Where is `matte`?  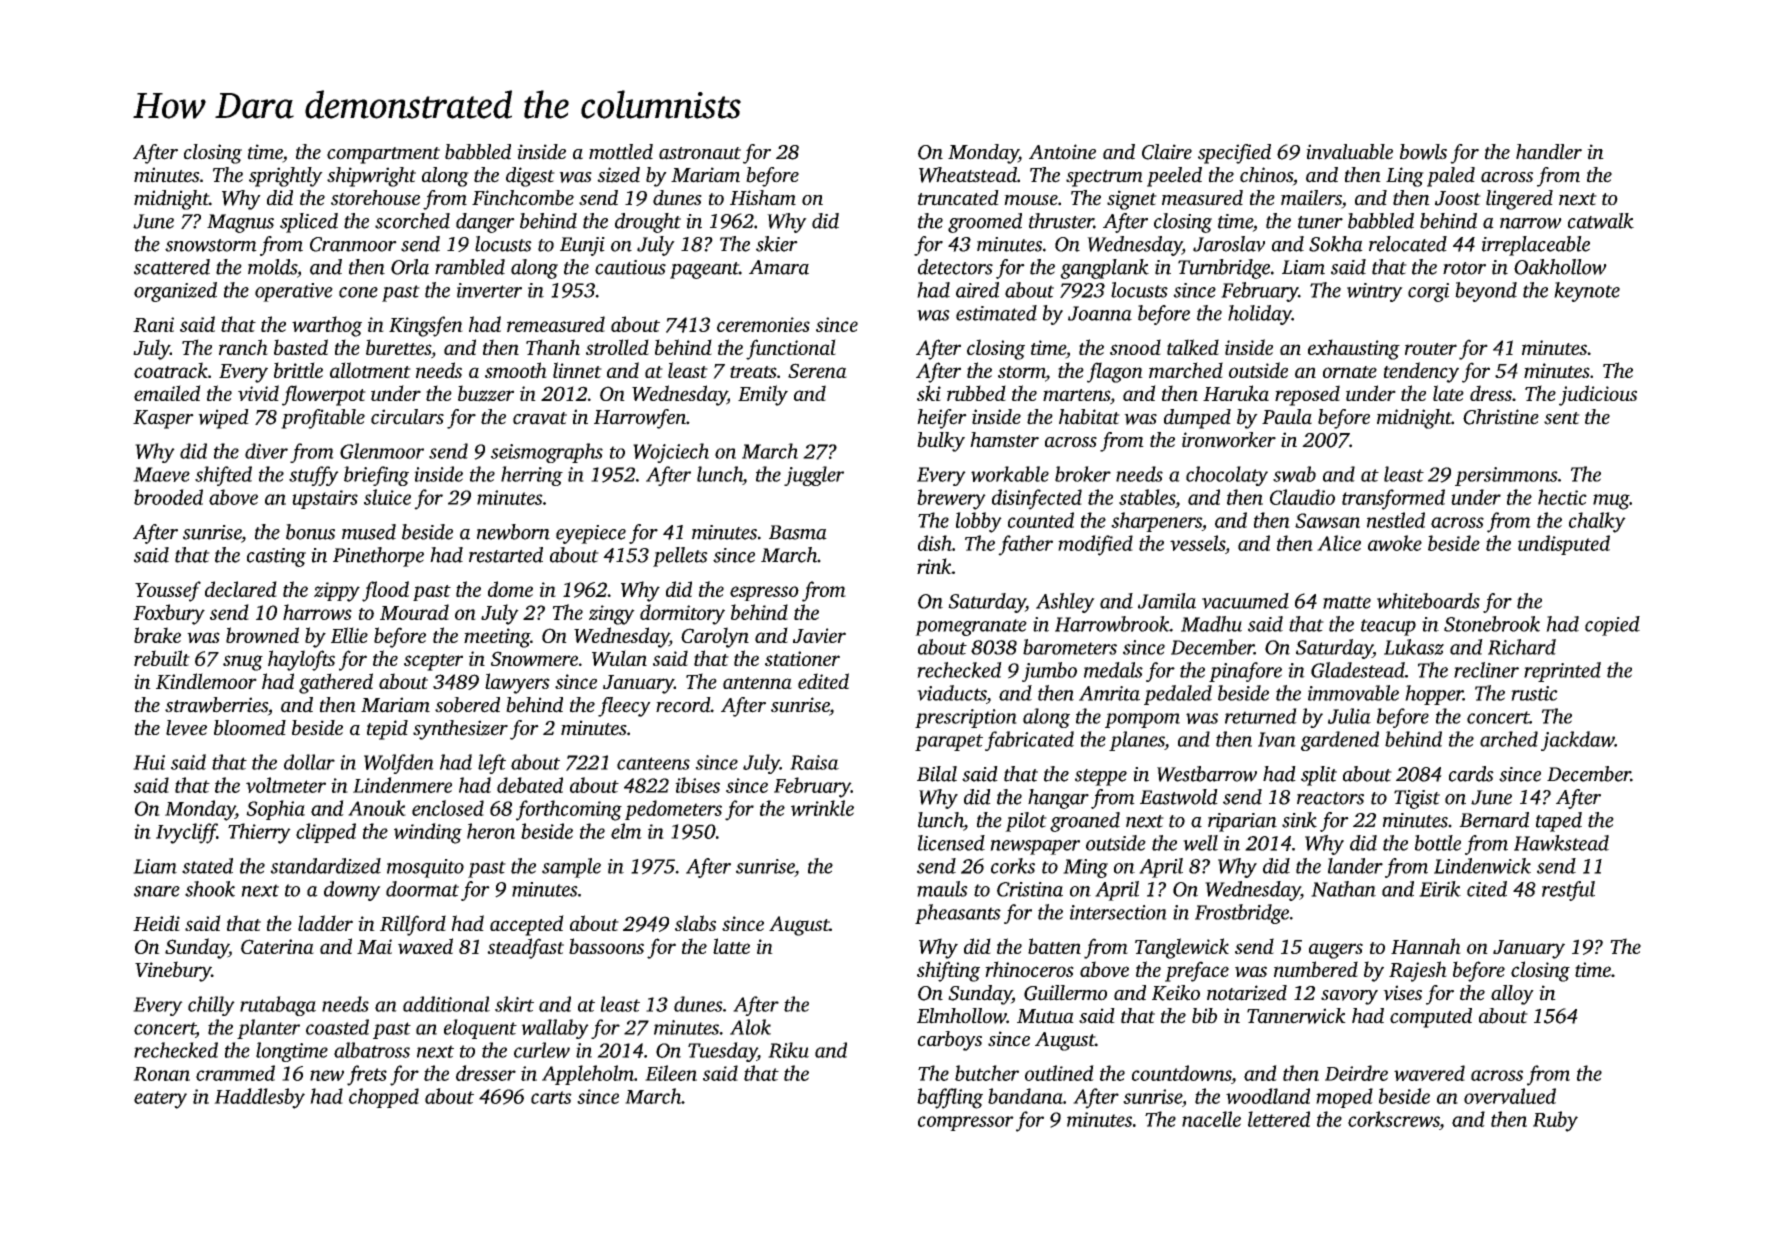
matte is located at coordinates (1347, 602).
